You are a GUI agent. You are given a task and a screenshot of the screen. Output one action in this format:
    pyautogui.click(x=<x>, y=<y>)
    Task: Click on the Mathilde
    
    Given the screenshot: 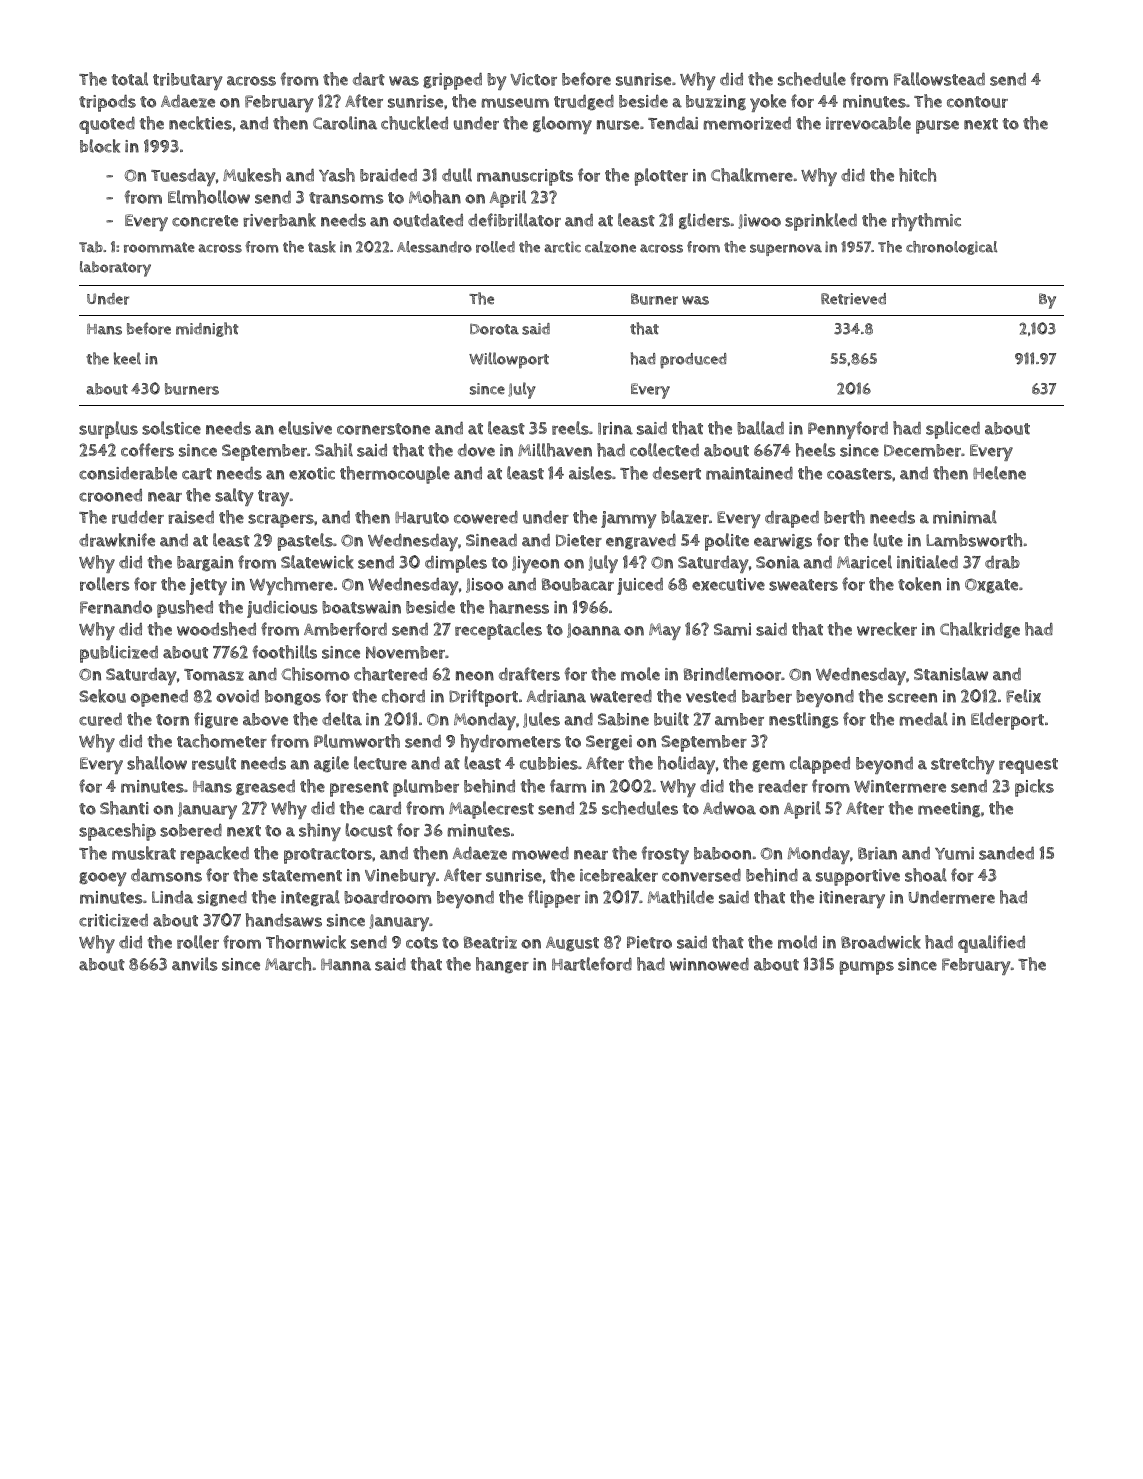 What is the action you would take?
    pyautogui.click(x=681, y=897)
